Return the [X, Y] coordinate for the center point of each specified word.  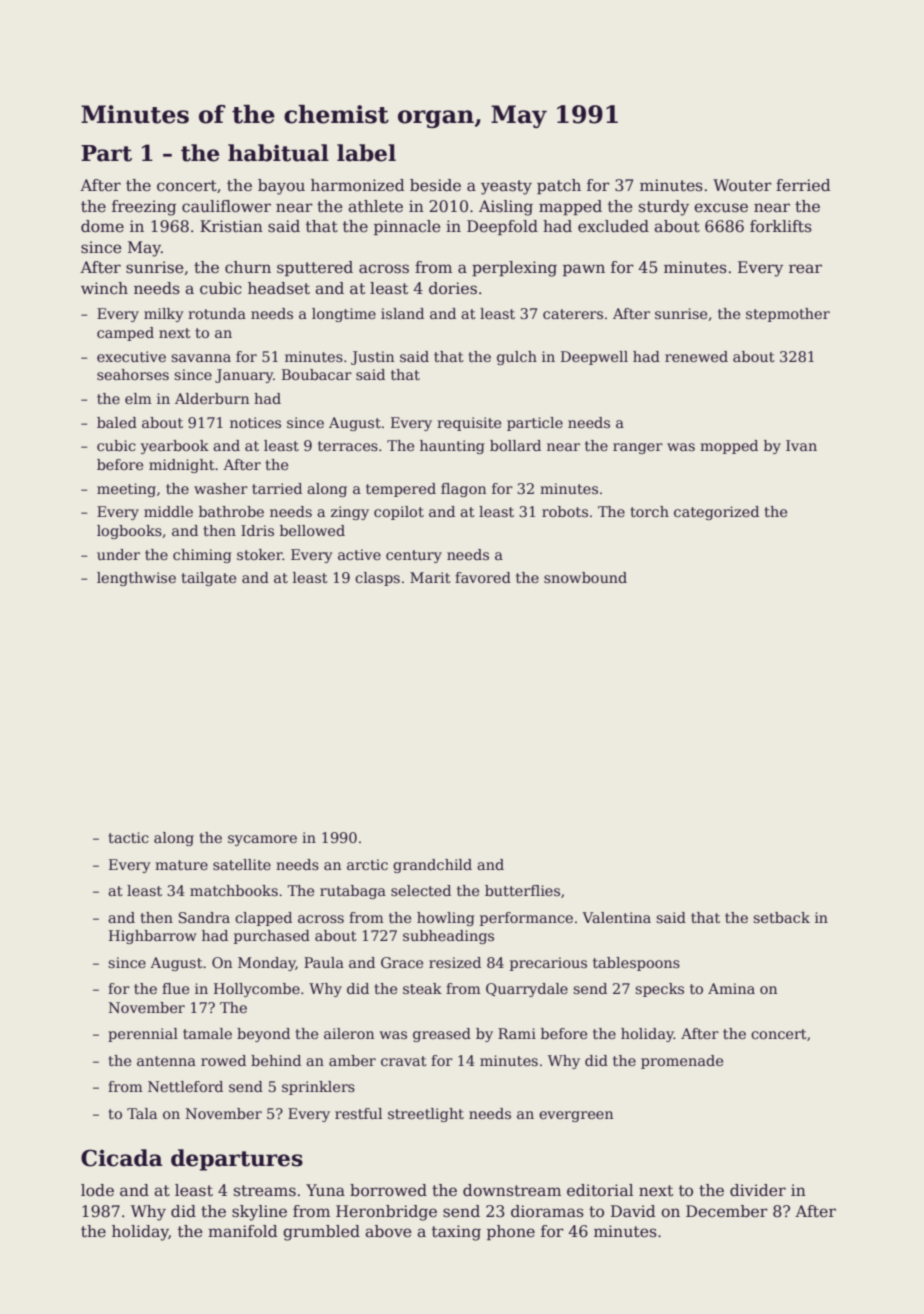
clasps [377, 579]
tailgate [208, 579]
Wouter [742, 185]
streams [265, 1191]
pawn [584, 270]
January [244, 376]
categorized [716, 513]
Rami [517, 1033]
